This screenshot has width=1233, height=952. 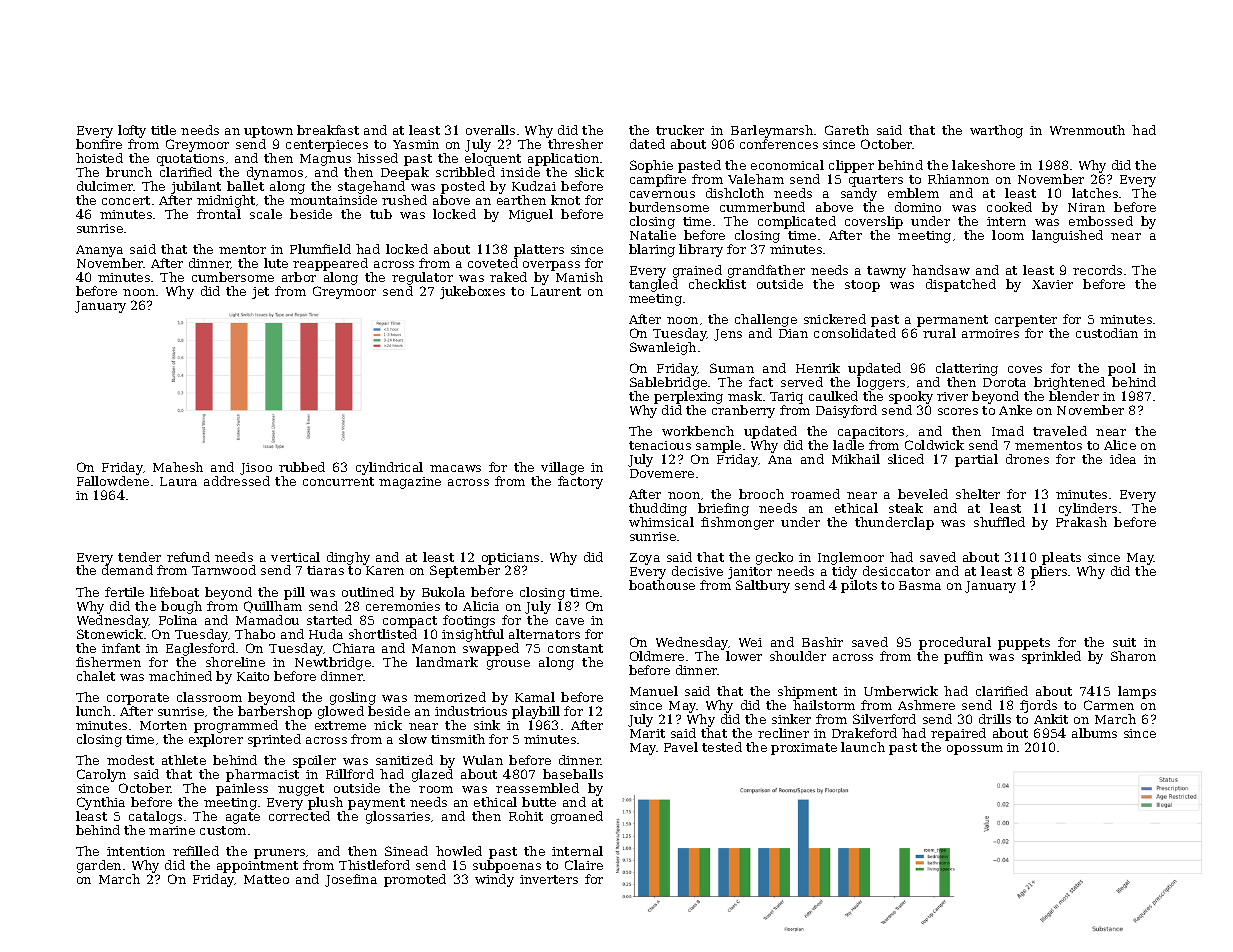 What do you see at coordinates (886, 272) in the screenshot?
I see `tawny` at bounding box center [886, 272].
